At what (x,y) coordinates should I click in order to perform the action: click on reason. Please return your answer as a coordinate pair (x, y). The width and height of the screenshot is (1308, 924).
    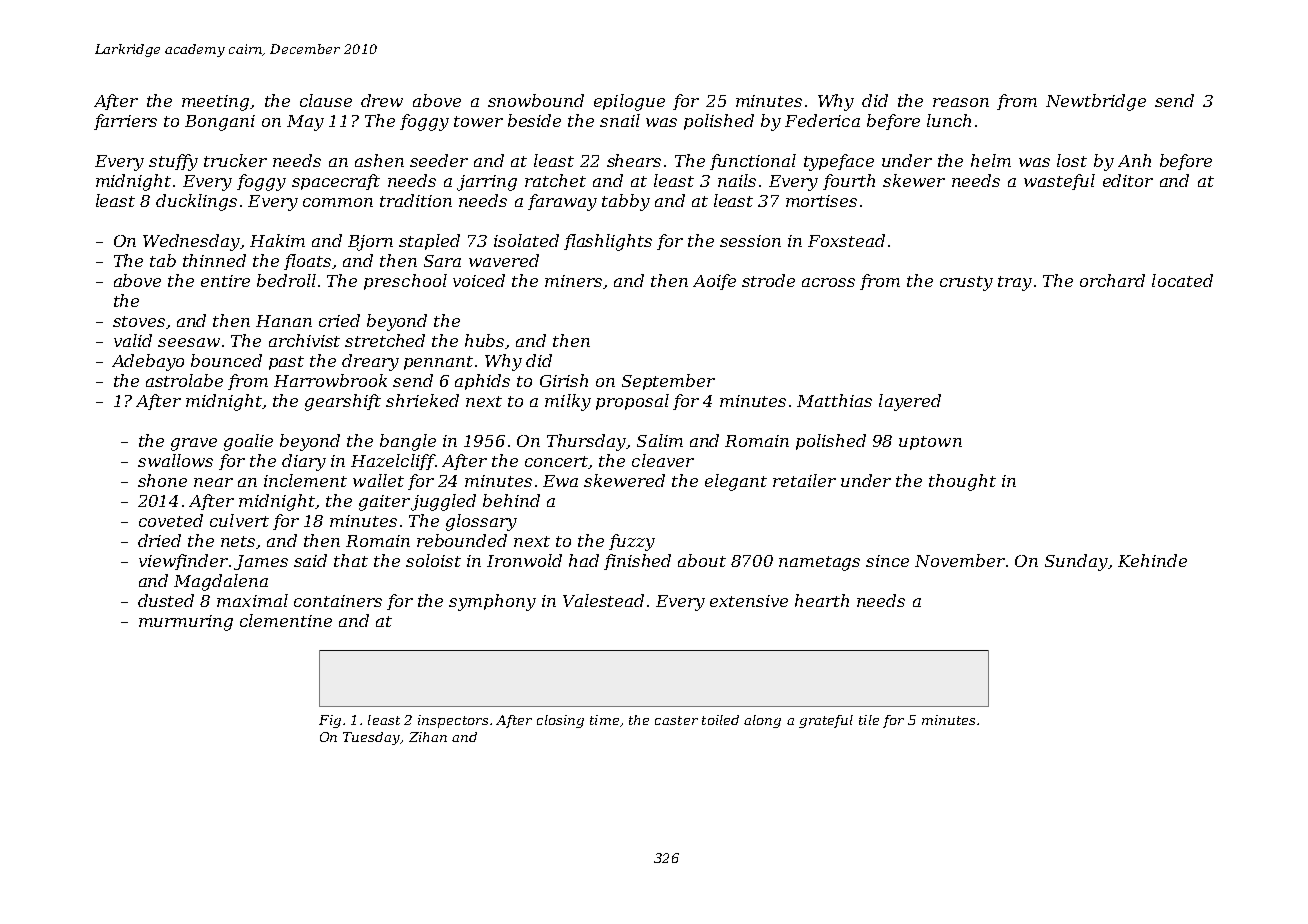
    Looking at the image, I should click on (961, 102).
